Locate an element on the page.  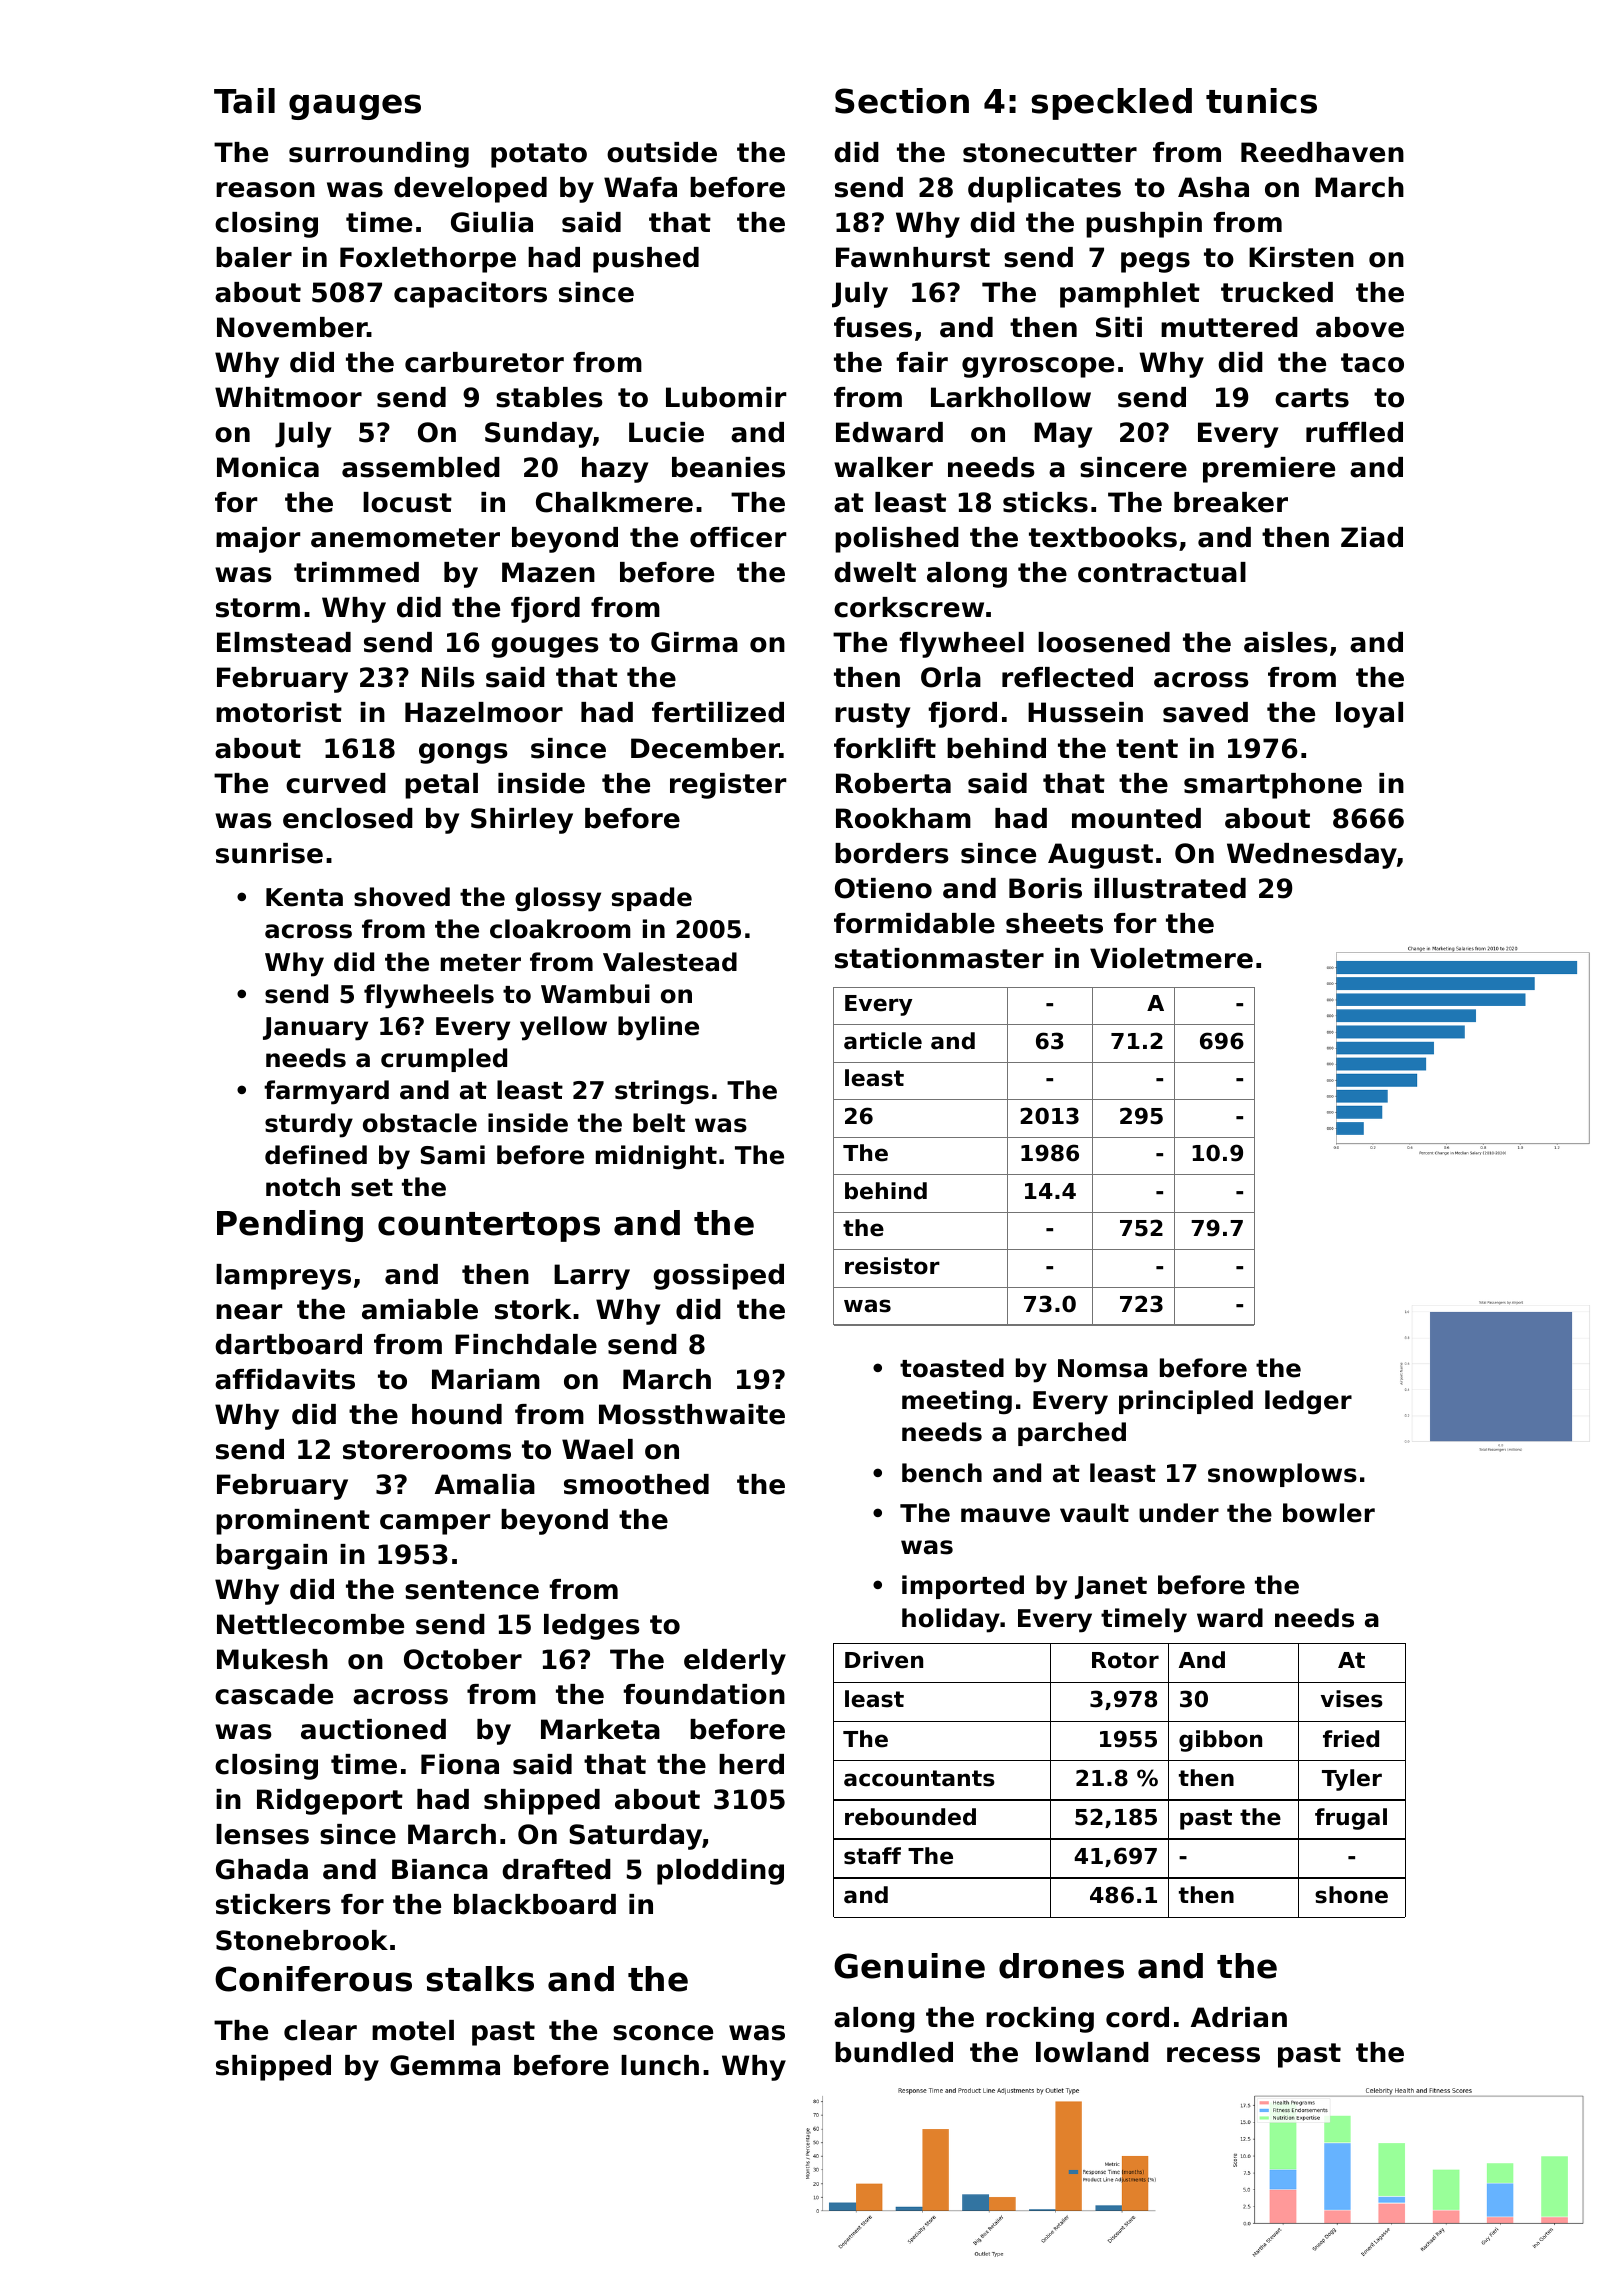
ruffled is located at coordinates (1354, 432).
